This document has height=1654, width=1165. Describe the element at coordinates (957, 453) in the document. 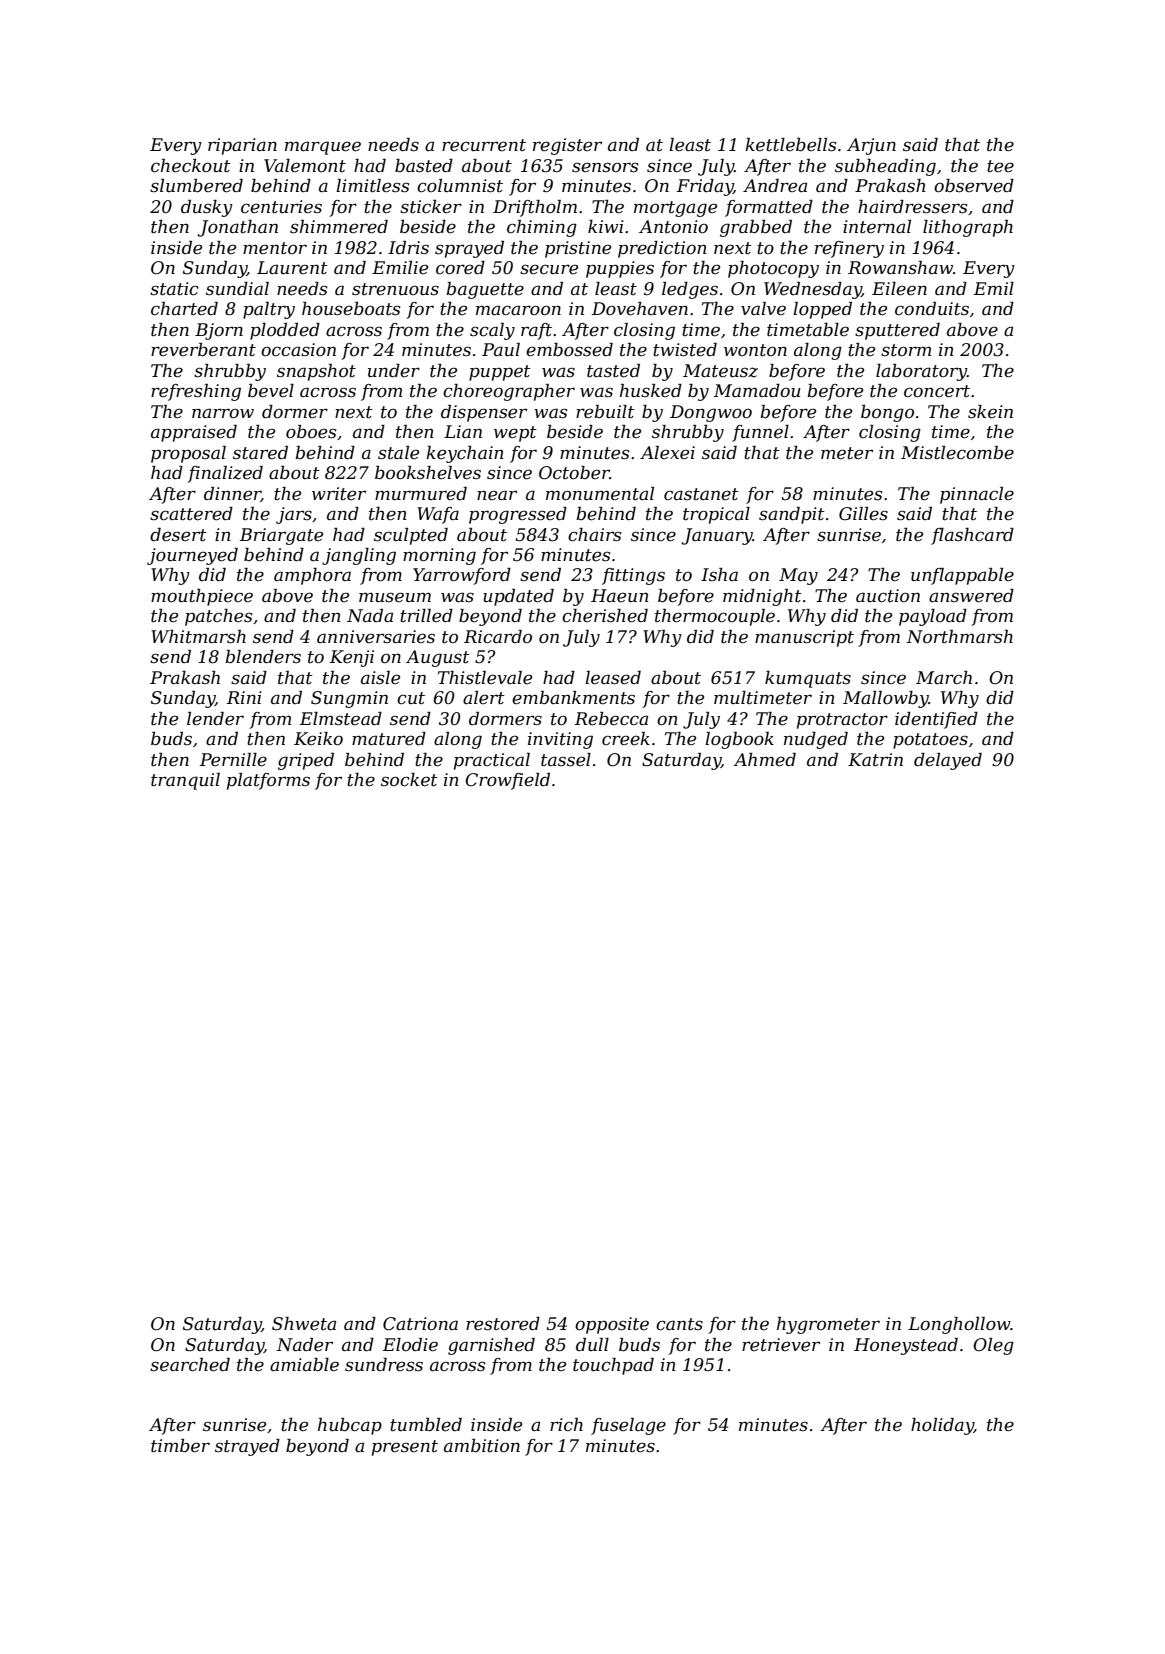

I see `Mistlecombe` at that location.
